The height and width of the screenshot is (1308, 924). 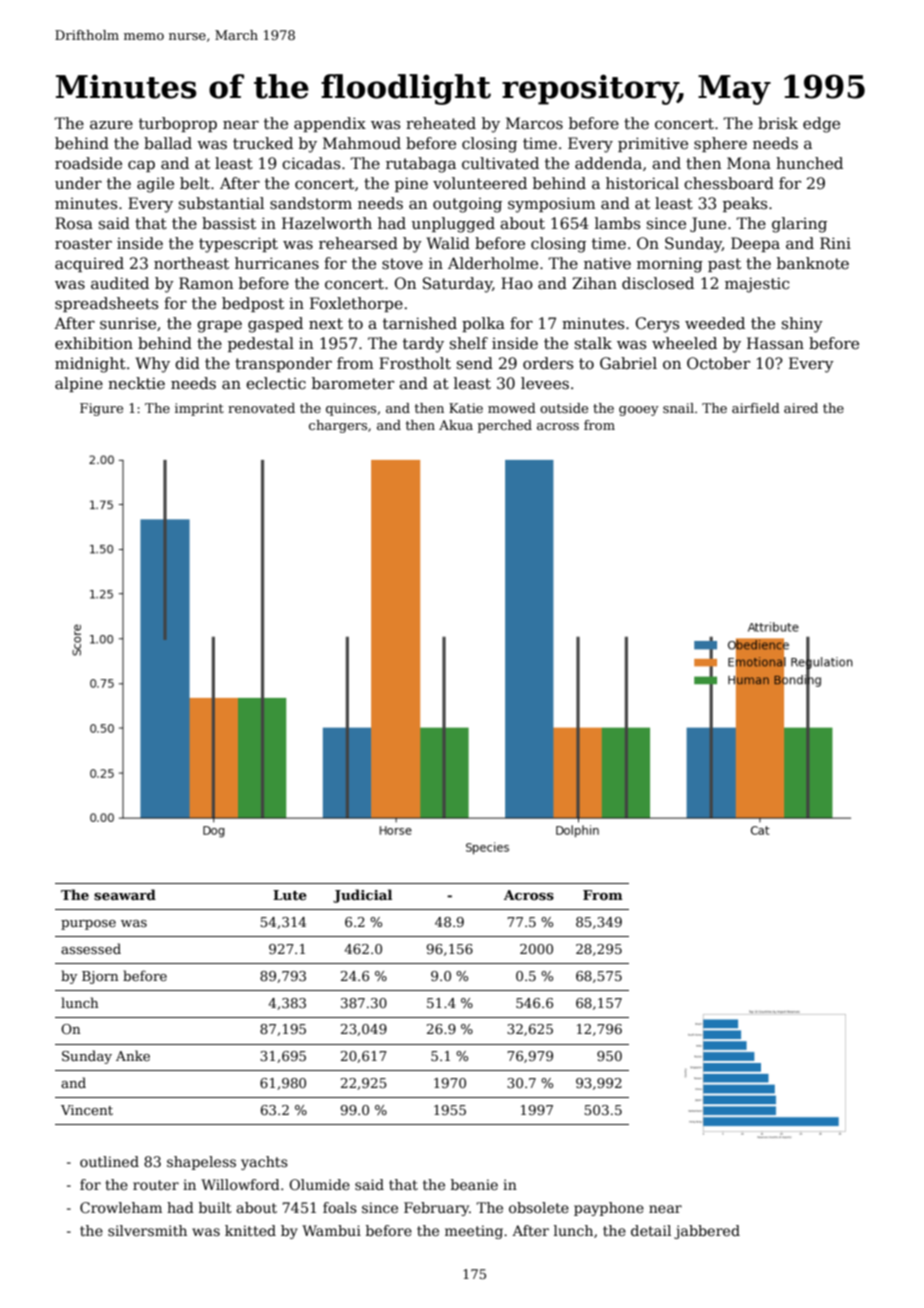 What do you see at coordinates (539, 1207) in the screenshot?
I see `obsolete` at bounding box center [539, 1207].
